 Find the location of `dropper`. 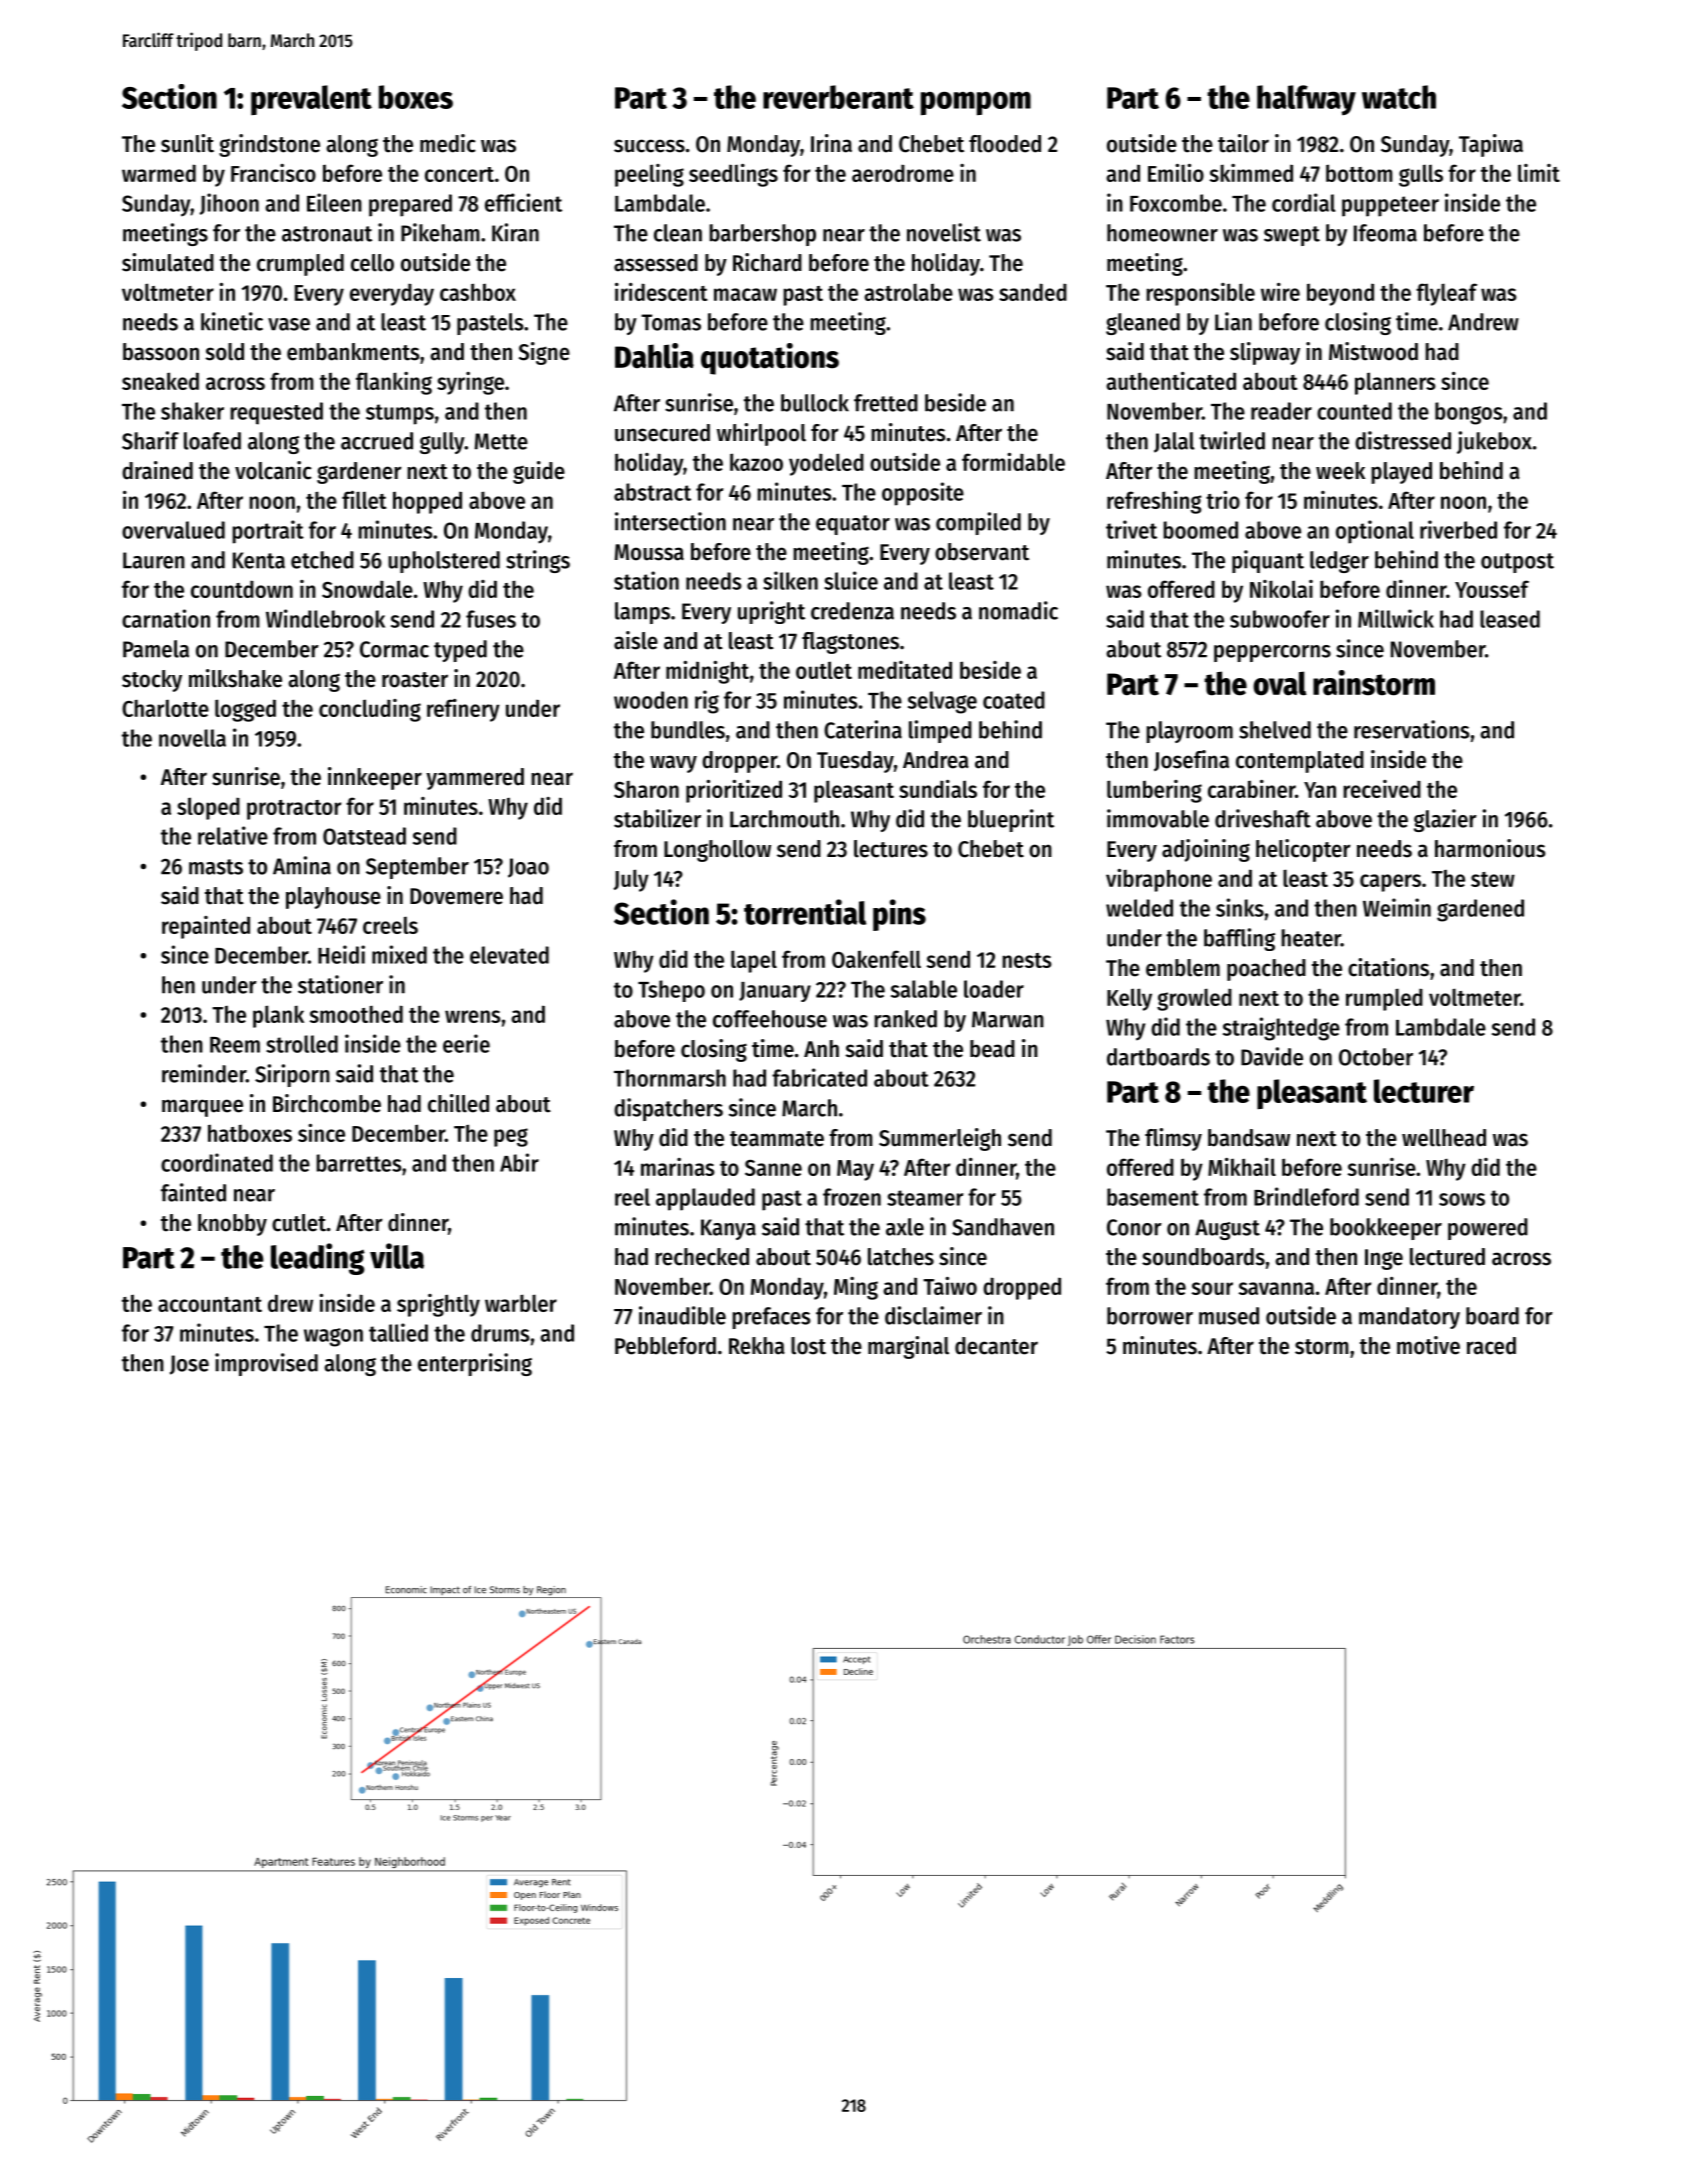

dropper is located at coordinates (739, 762).
